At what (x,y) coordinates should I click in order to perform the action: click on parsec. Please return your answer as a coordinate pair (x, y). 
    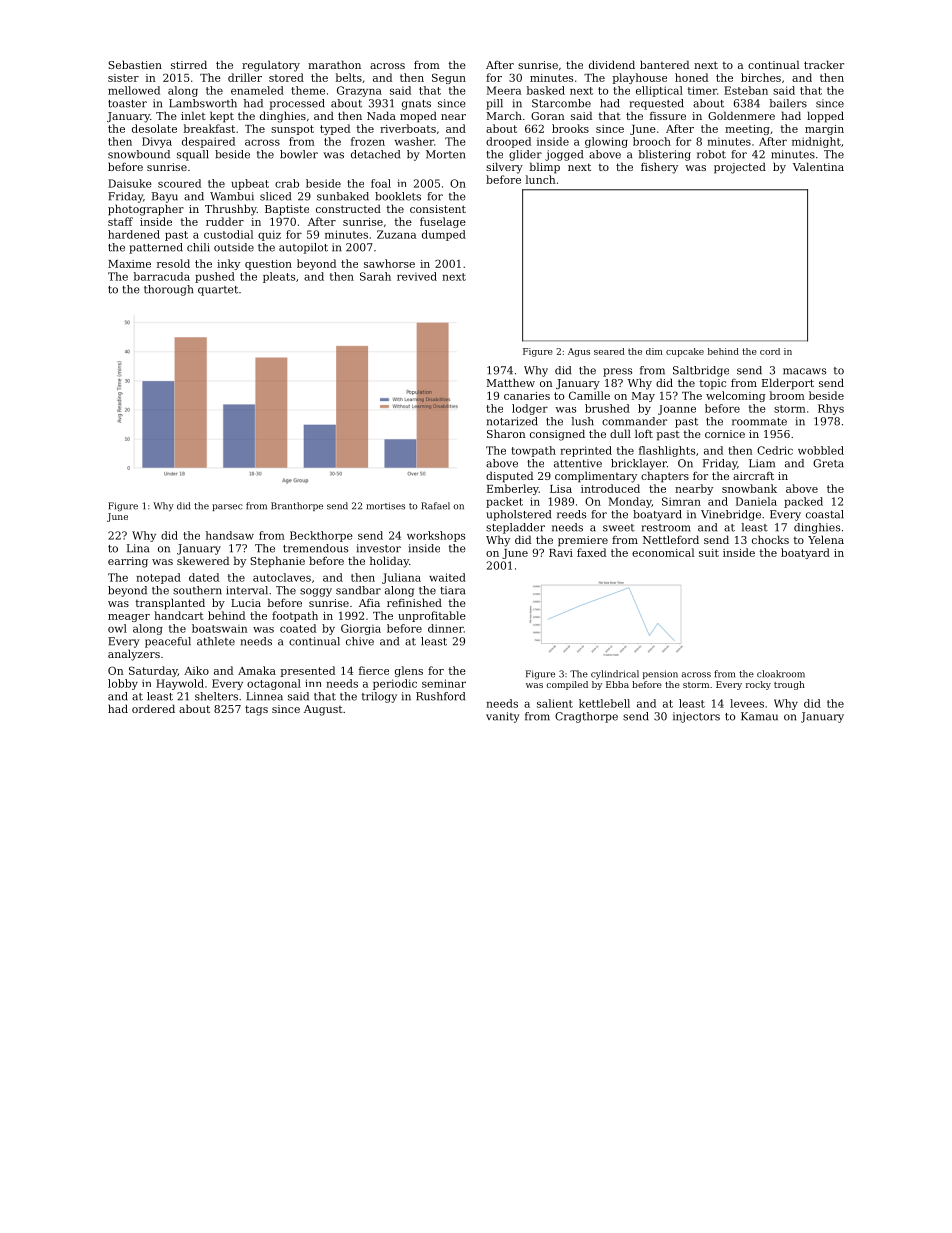
    Looking at the image, I should click on (227, 507).
